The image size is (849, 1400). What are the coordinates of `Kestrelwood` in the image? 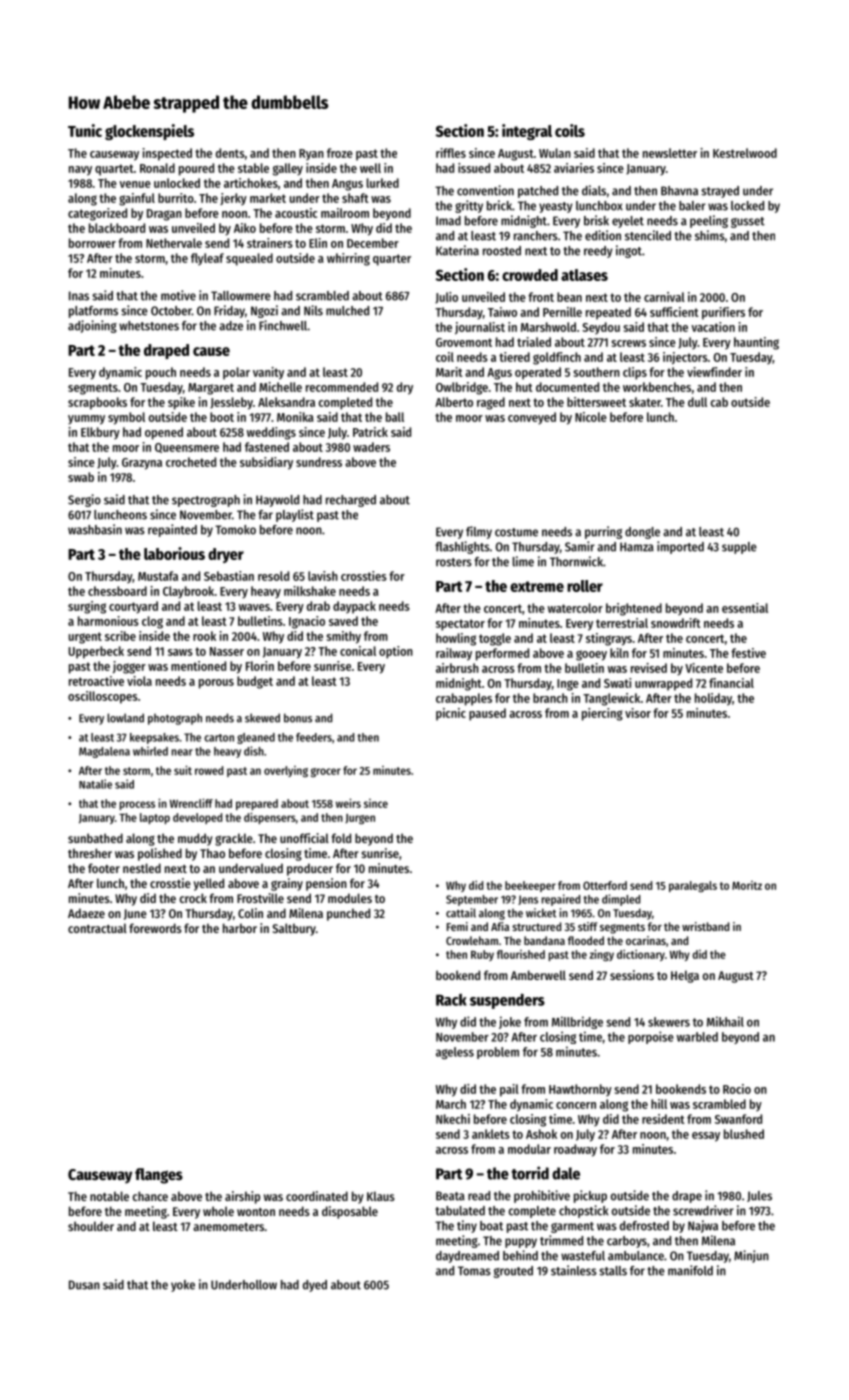 It's located at (745, 153).
